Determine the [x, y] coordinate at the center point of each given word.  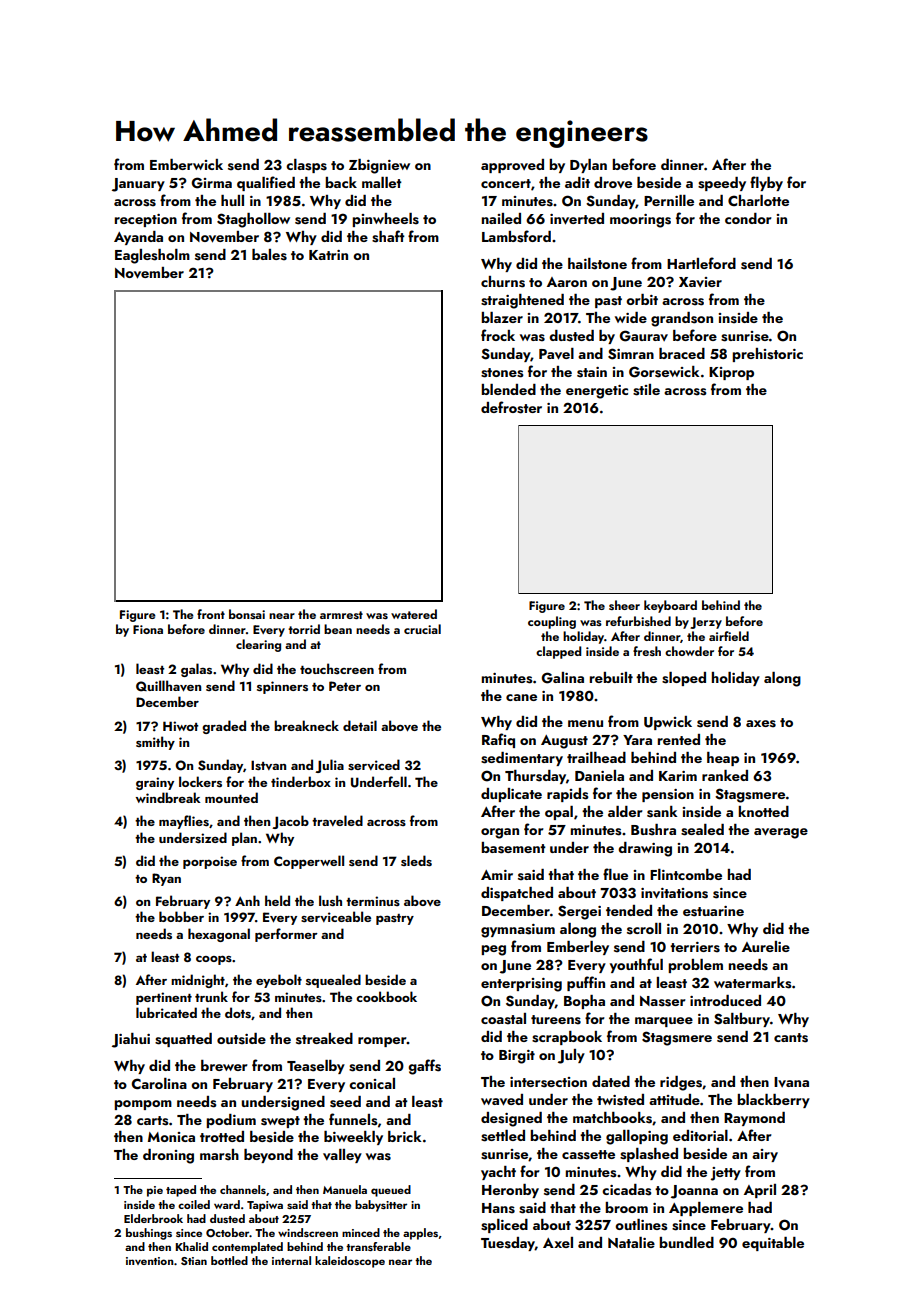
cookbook [386, 996]
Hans [498, 1208]
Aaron [567, 282]
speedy [722, 184]
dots [238, 1012]
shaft [388, 236]
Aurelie [766, 946]
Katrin [328, 255]
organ [500, 833]
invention [150, 1261]
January [138, 185]
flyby [766, 183]
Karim [678, 776]
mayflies [184, 822]
